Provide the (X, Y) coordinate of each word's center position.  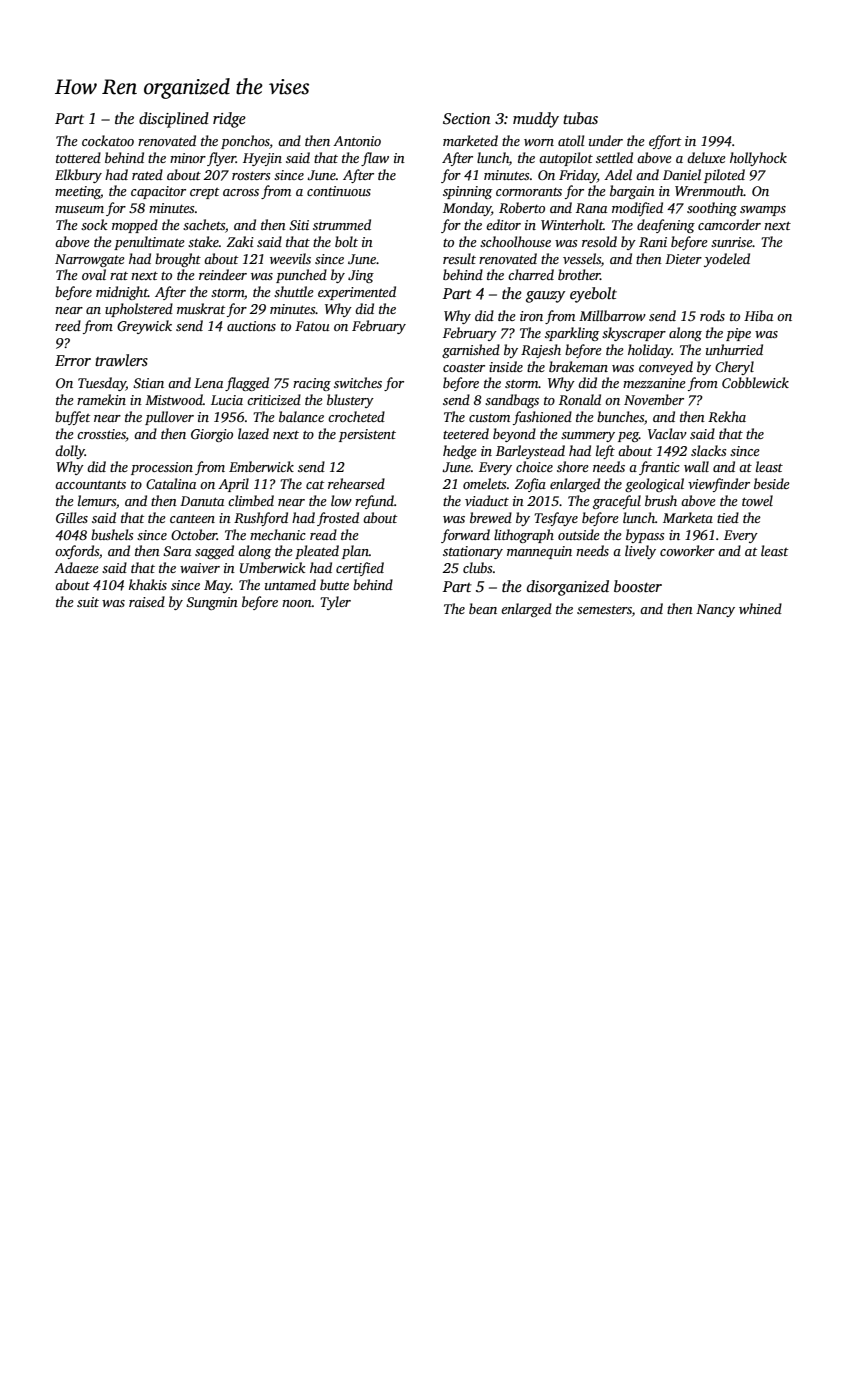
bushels (112, 534)
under (606, 140)
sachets (204, 224)
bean (483, 608)
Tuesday (102, 384)
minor (188, 158)
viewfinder (719, 485)
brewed (491, 517)
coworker (687, 550)
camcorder (729, 224)
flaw (375, 159)
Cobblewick (755, 382)
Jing (361, 276)
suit (88, 602)
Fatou (312, 326)
